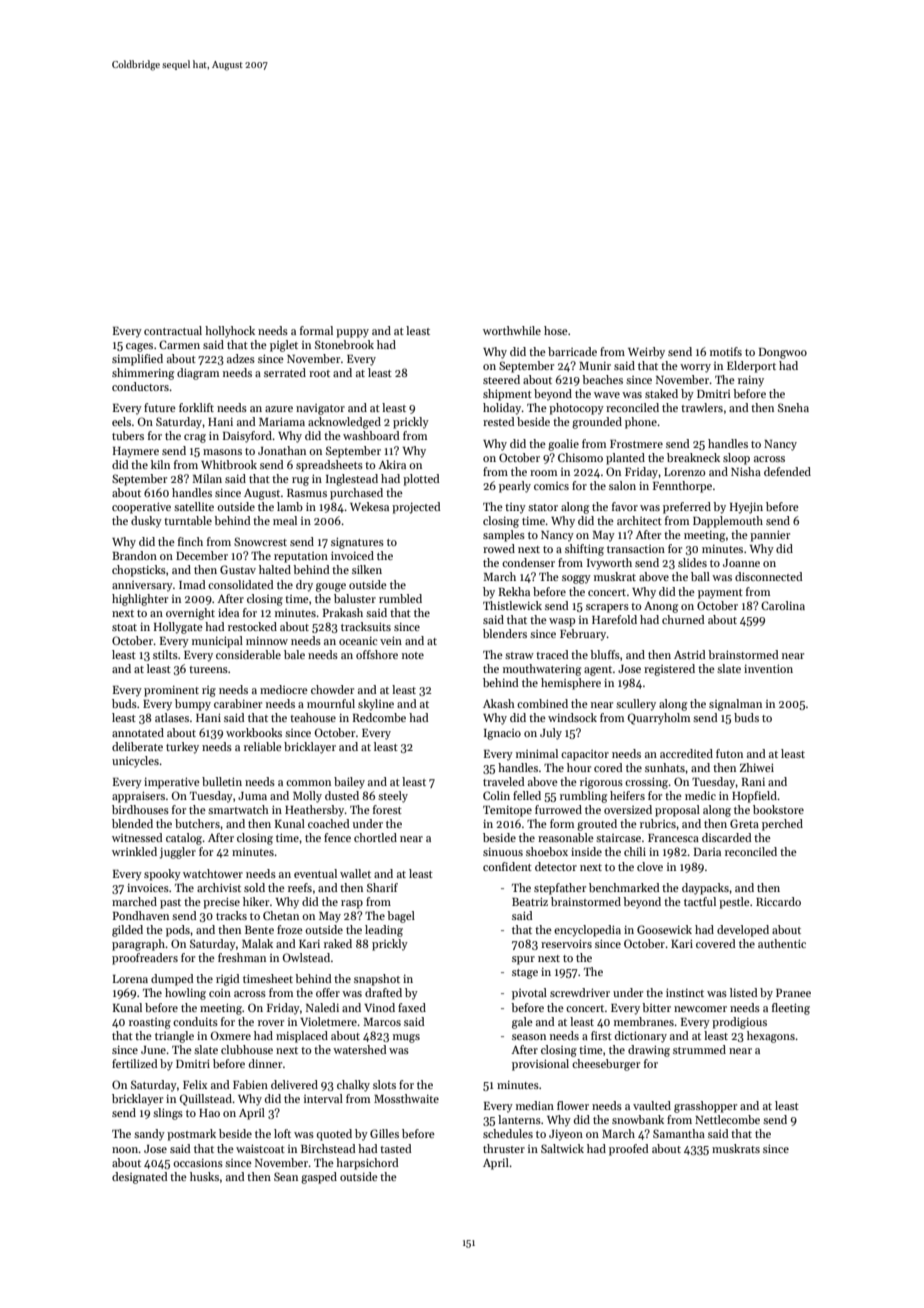  Describe the element at coordinates (392, 464) in the screenshot. I see `Akira` at that location.
